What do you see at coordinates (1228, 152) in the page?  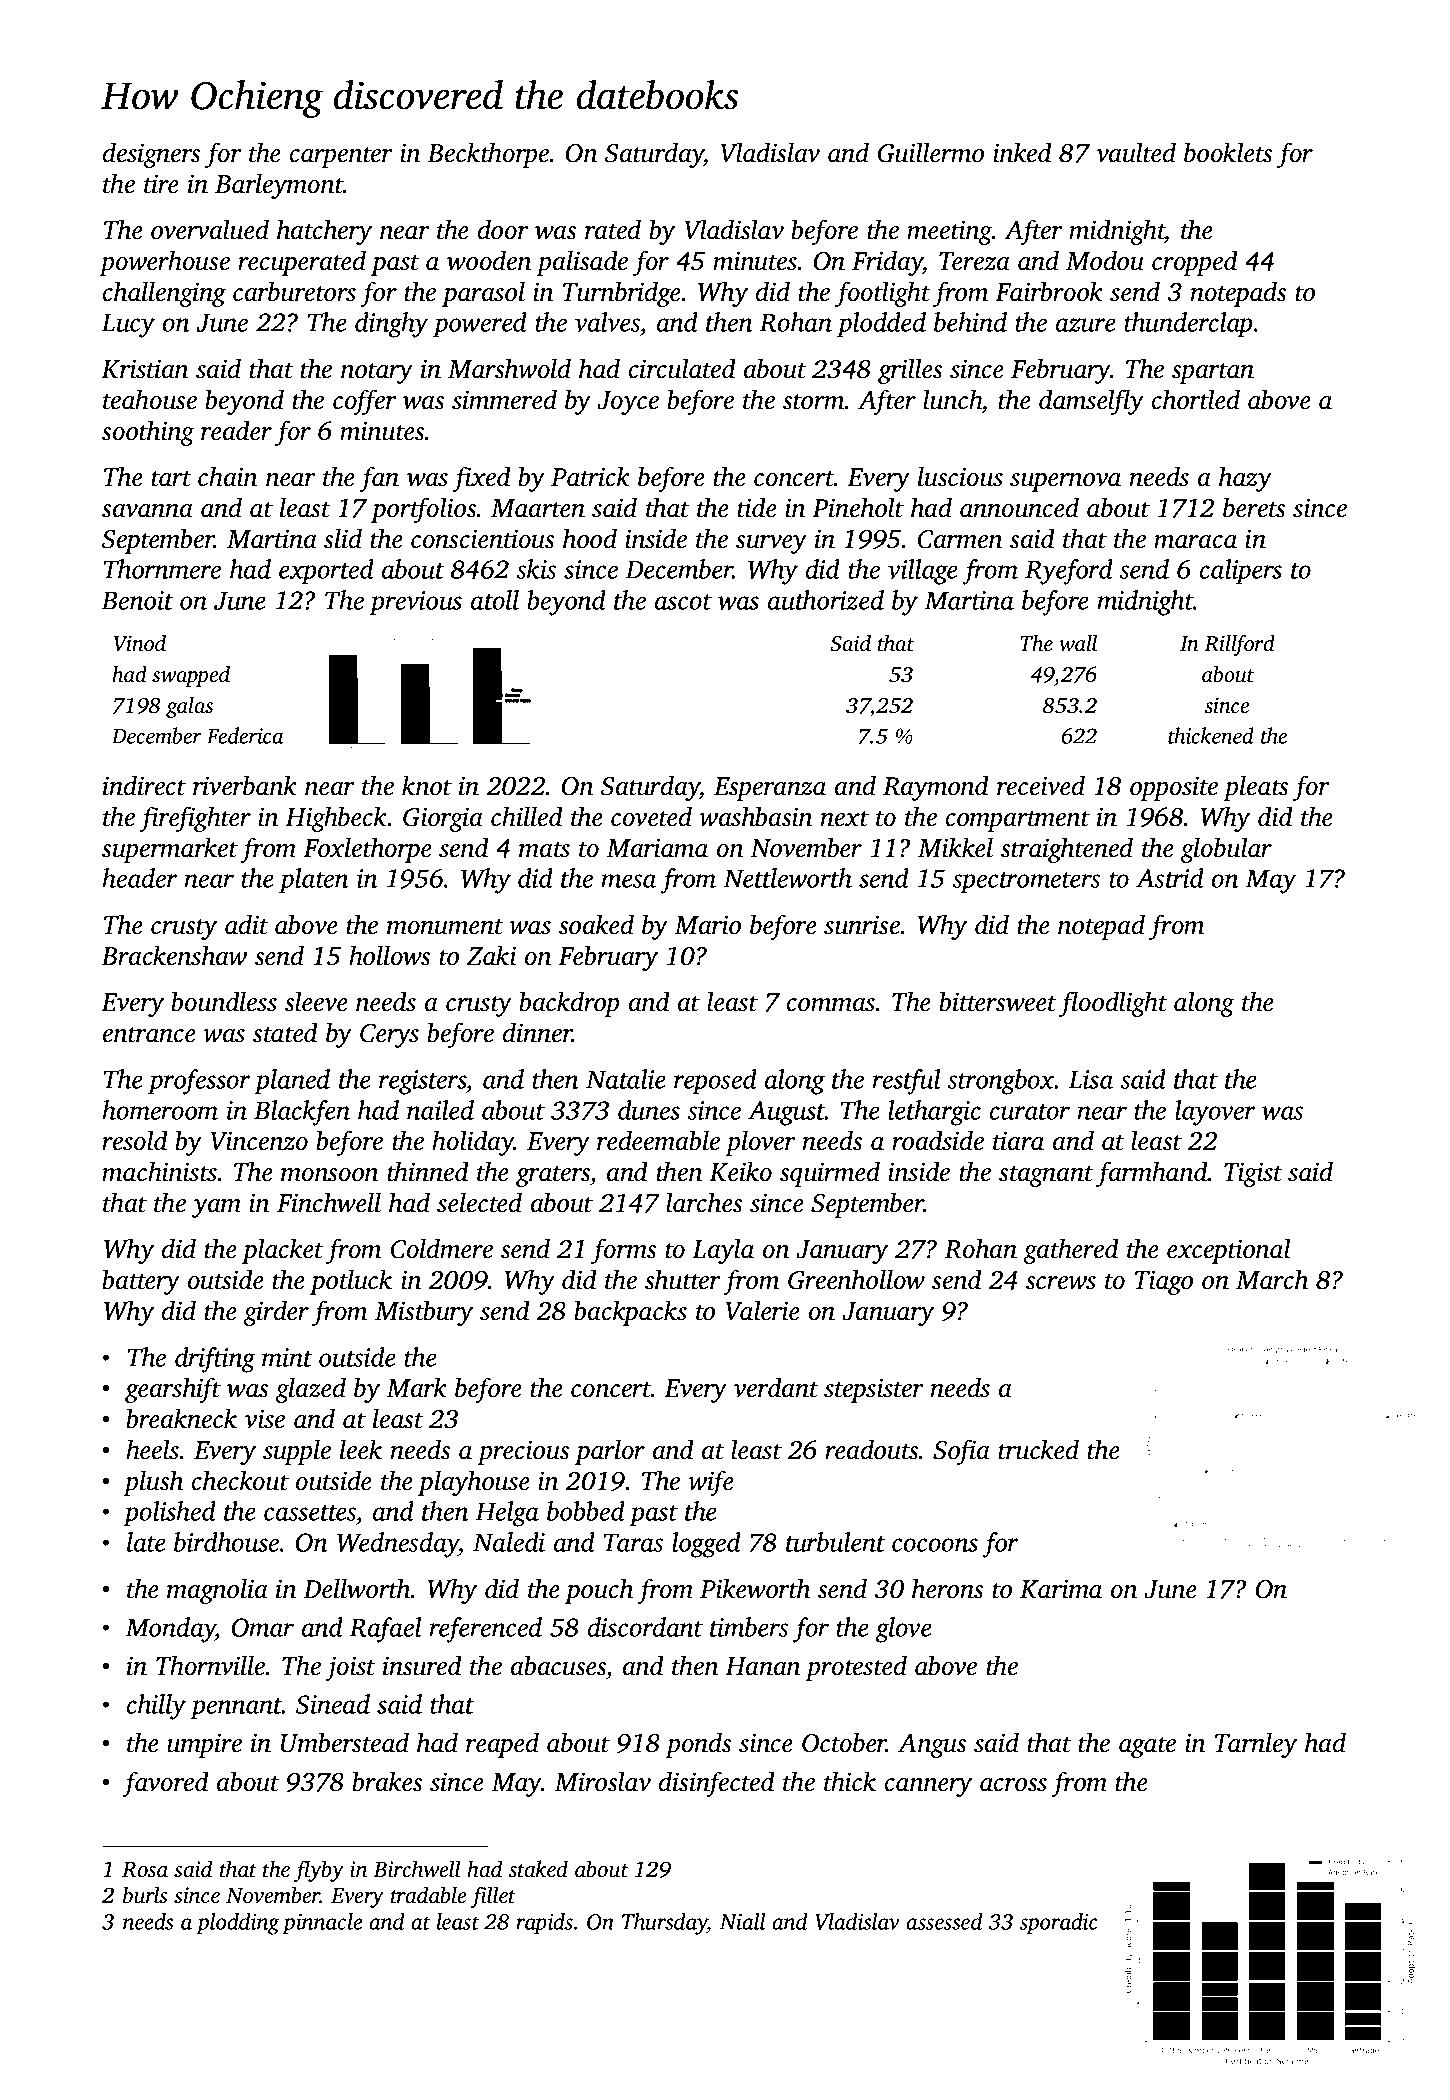 I see `booklets` at bounding box center [1228, 152].
